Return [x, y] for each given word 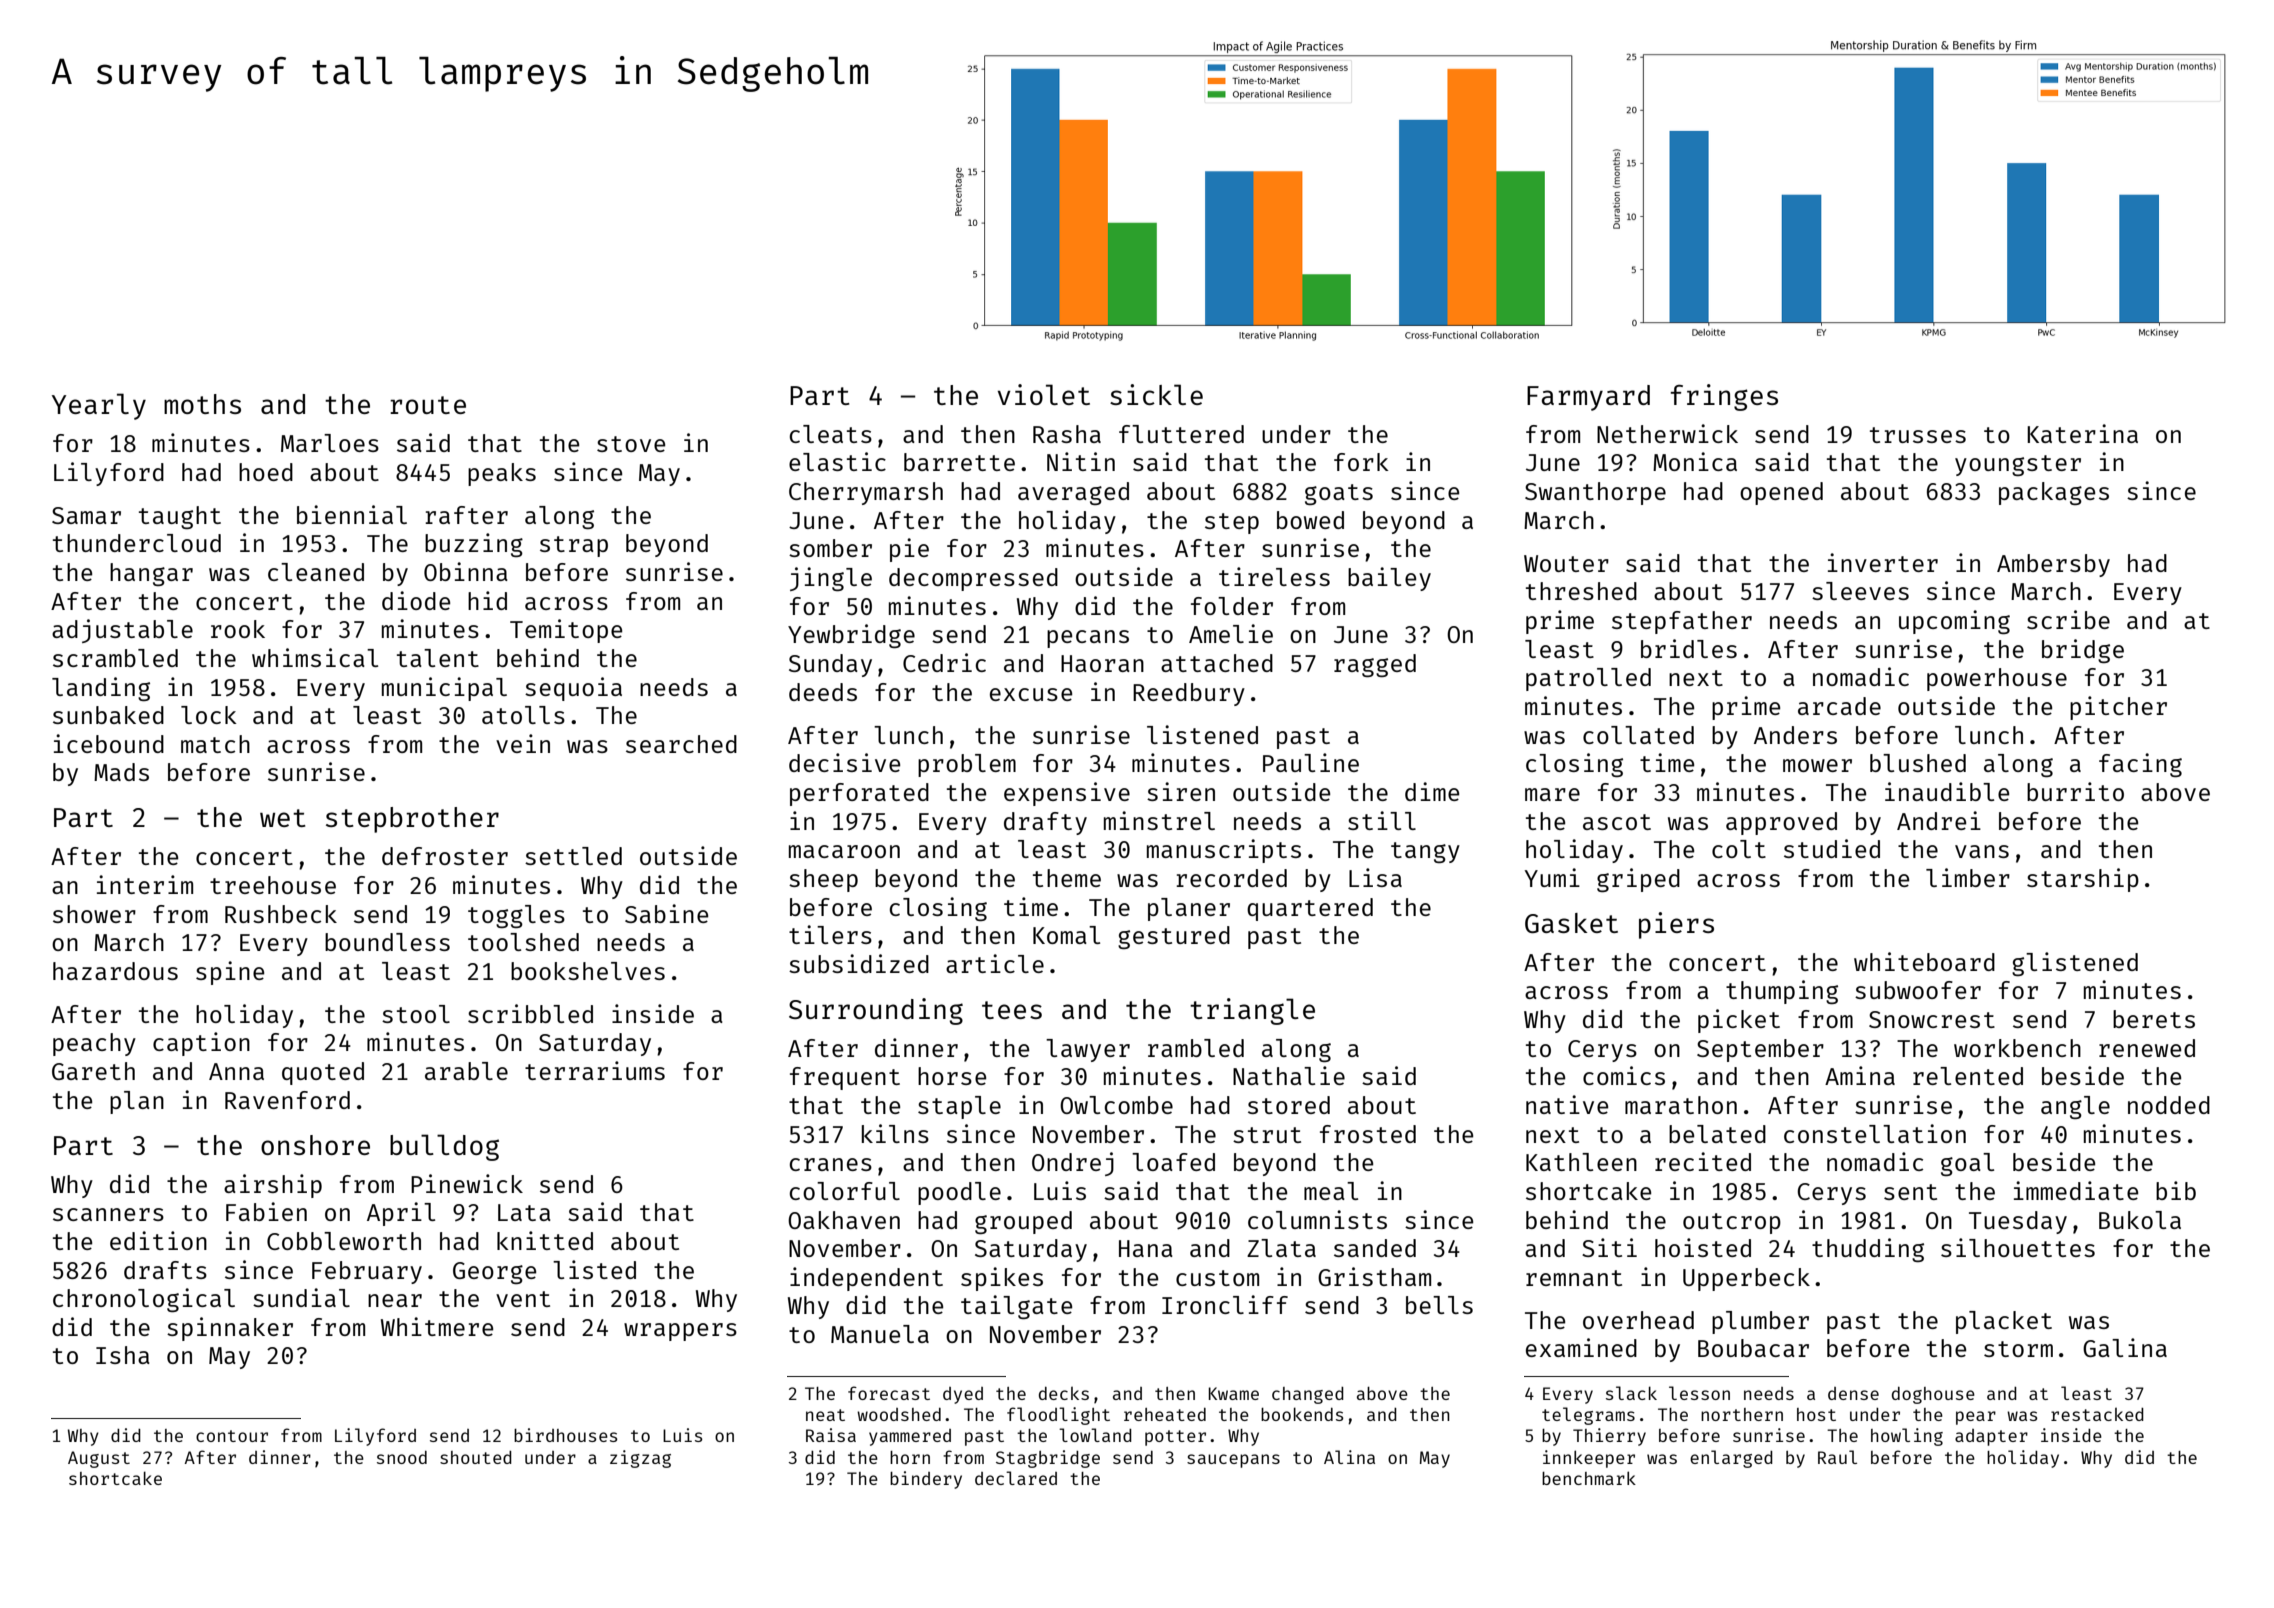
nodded [2169, 1105]
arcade [1839, 706]
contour [232, 1436]
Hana [1146, 1248]
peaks [502, 474]
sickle [1156, 394]
